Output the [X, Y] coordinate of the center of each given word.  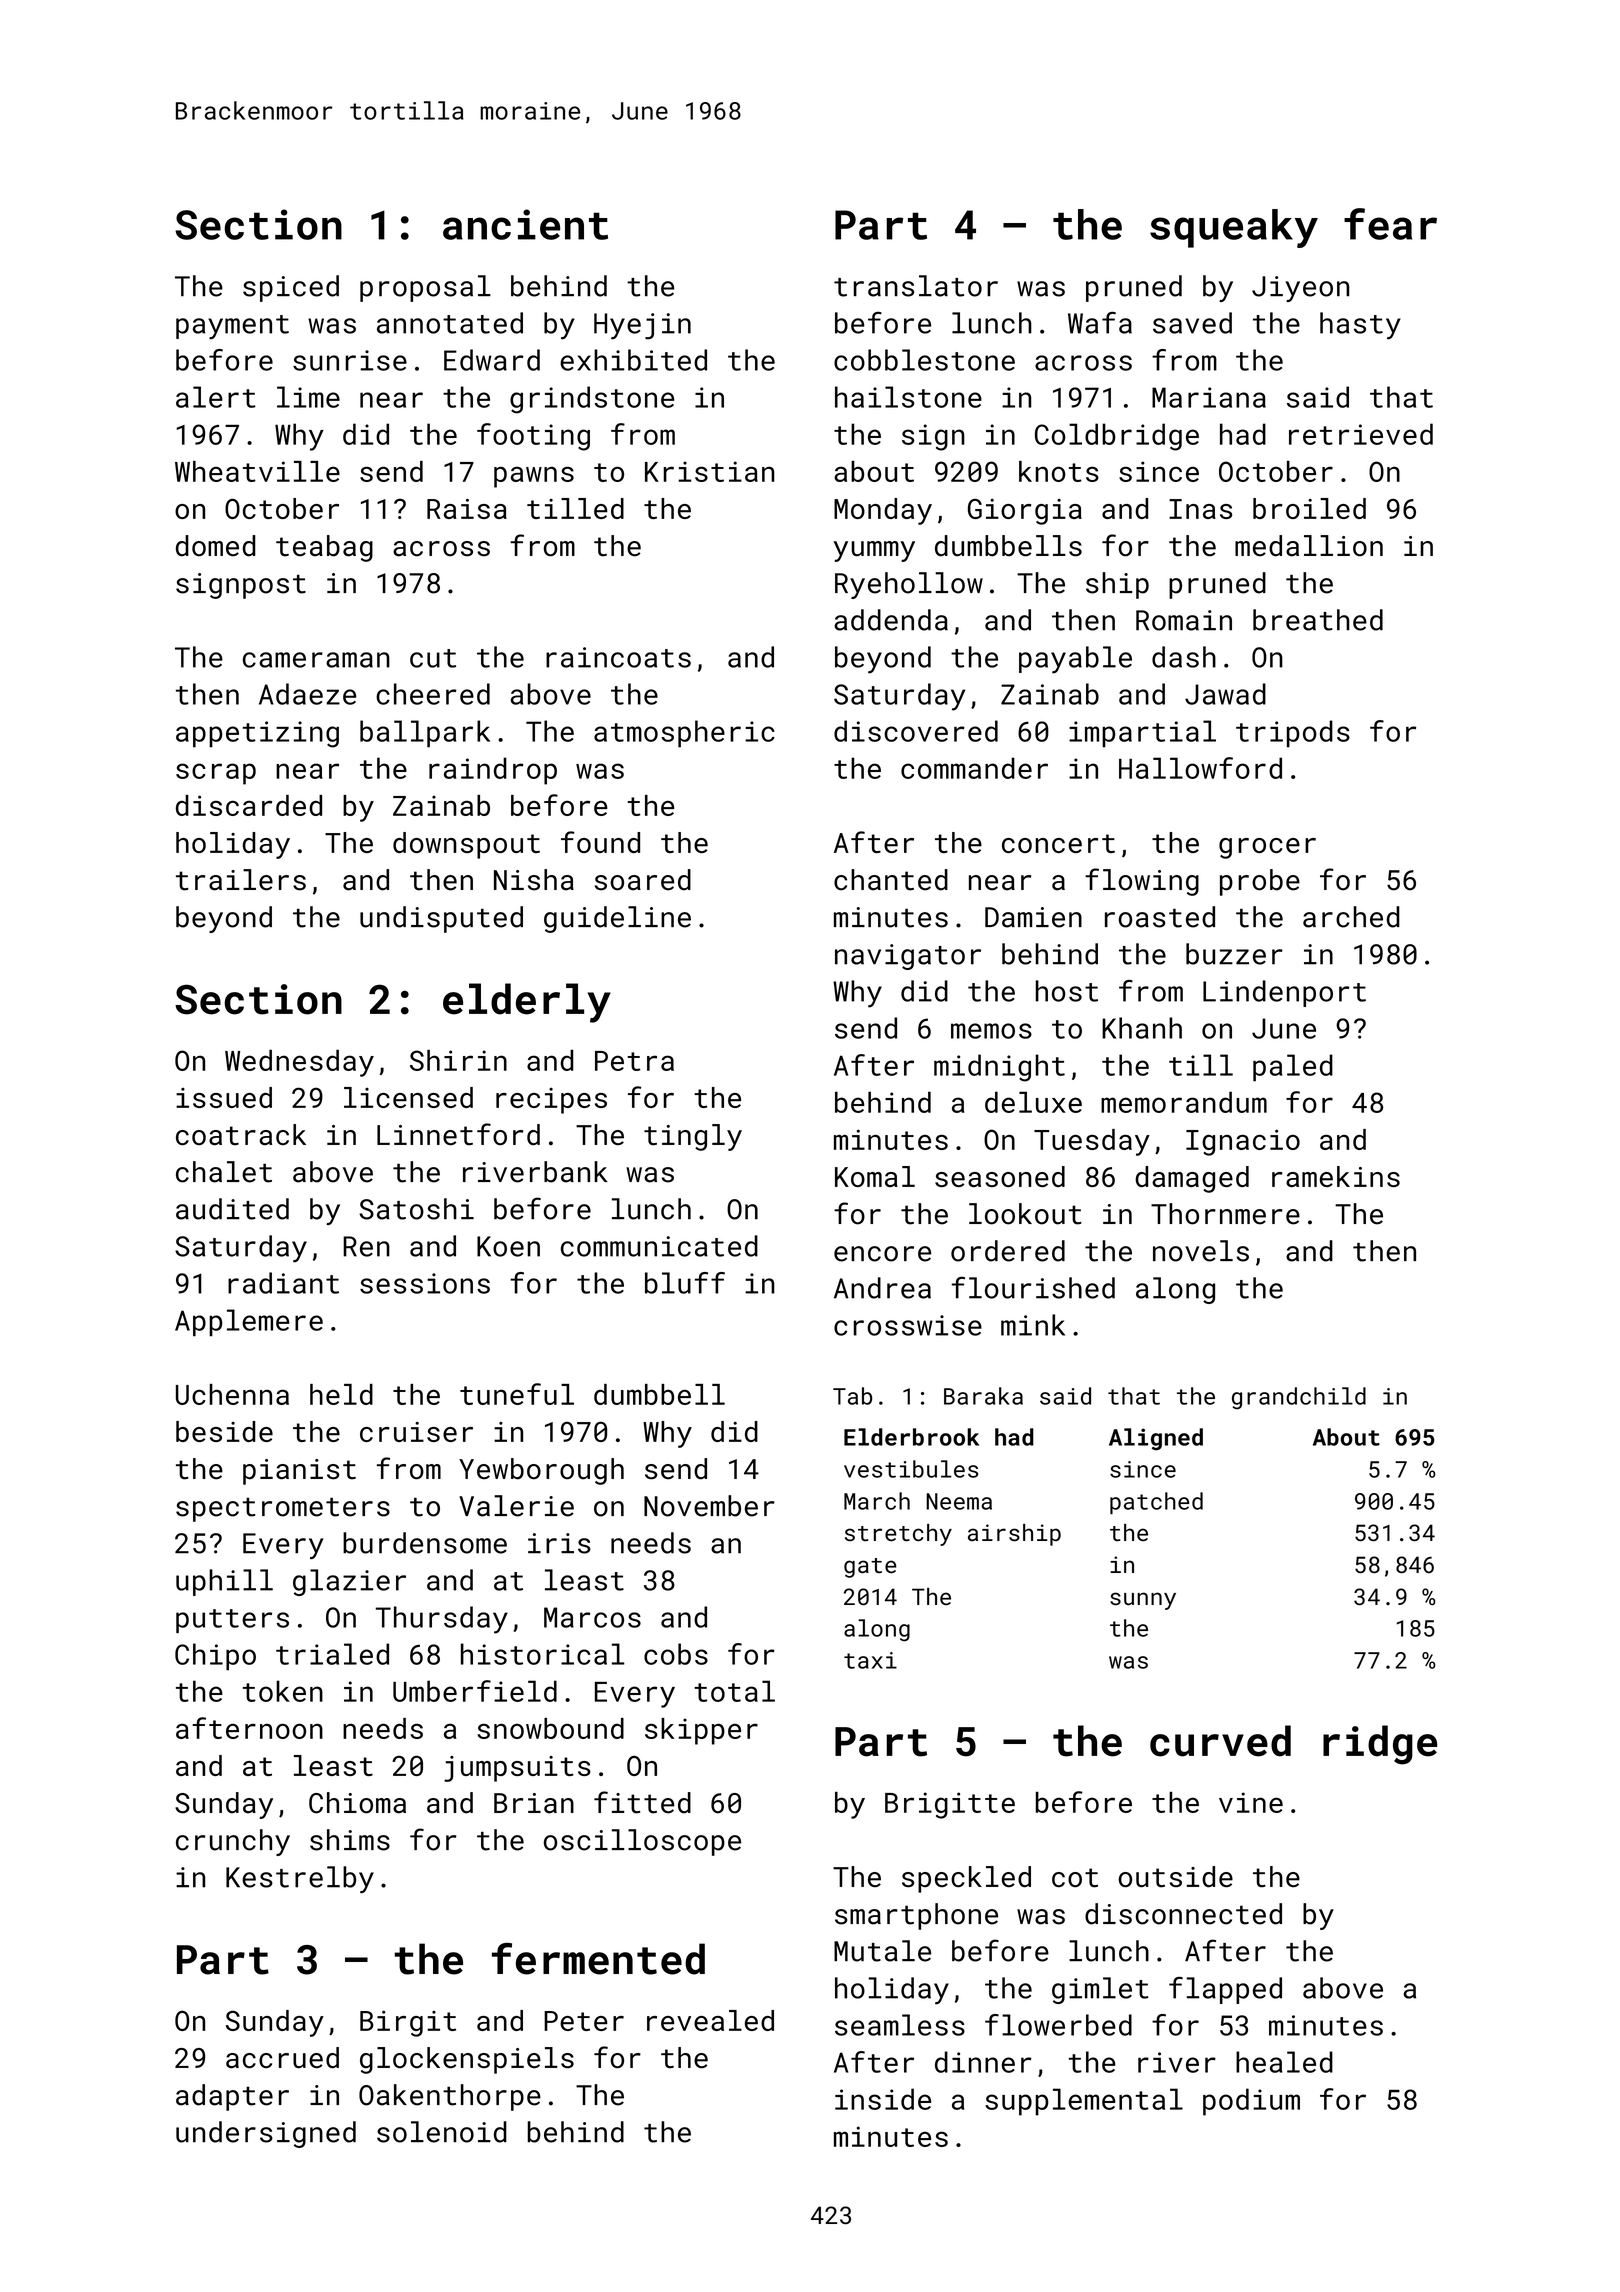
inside [883, 2099]
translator [916, 286]
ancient [525, 224]
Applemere [249, 1323]
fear [1390, 224]
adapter [232, 2097]
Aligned [1156, 1439]
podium [1251, 2102]
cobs [676, 1654]
